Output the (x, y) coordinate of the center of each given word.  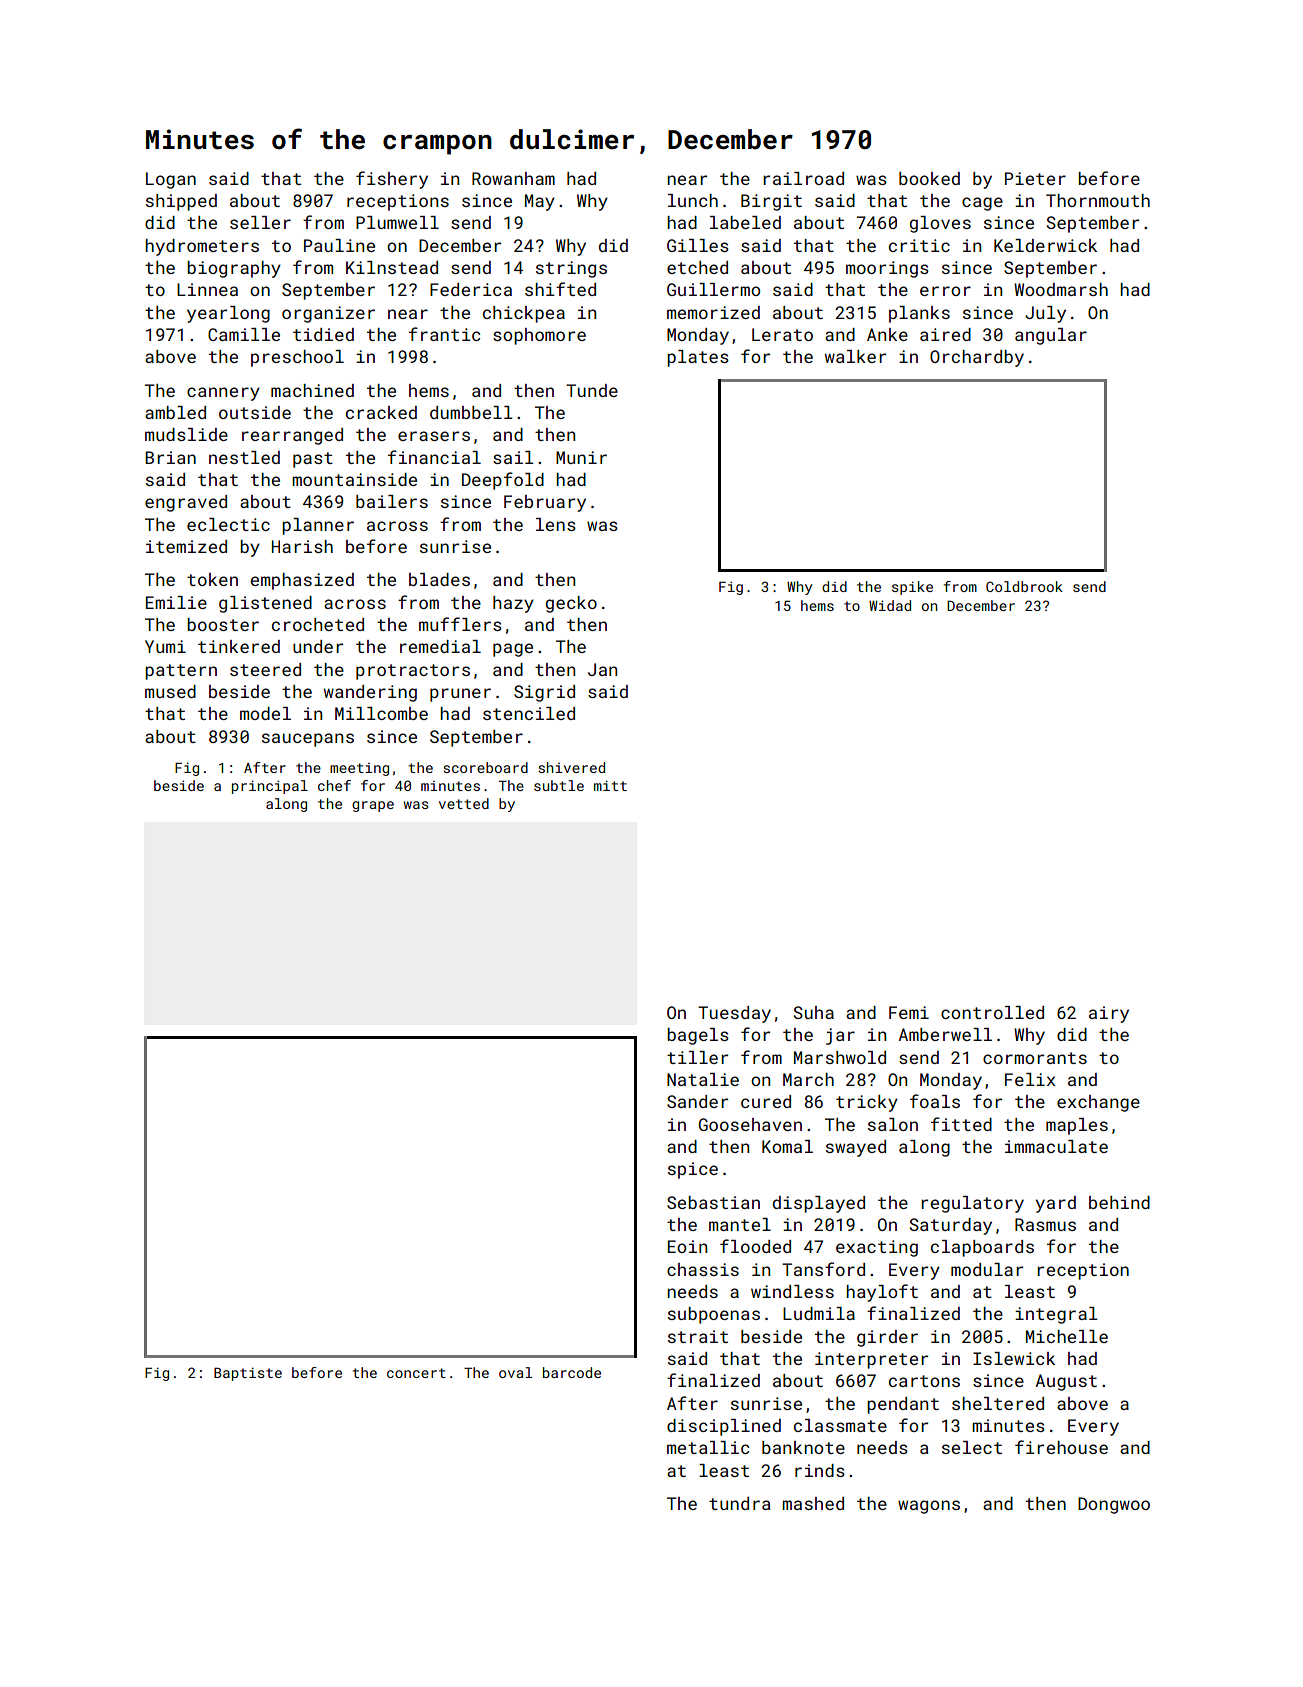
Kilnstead (392, 267)
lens (556, 524)
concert (416, 1373)
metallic (708, 1447)
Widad (890, 605)
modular (987, 1269)
